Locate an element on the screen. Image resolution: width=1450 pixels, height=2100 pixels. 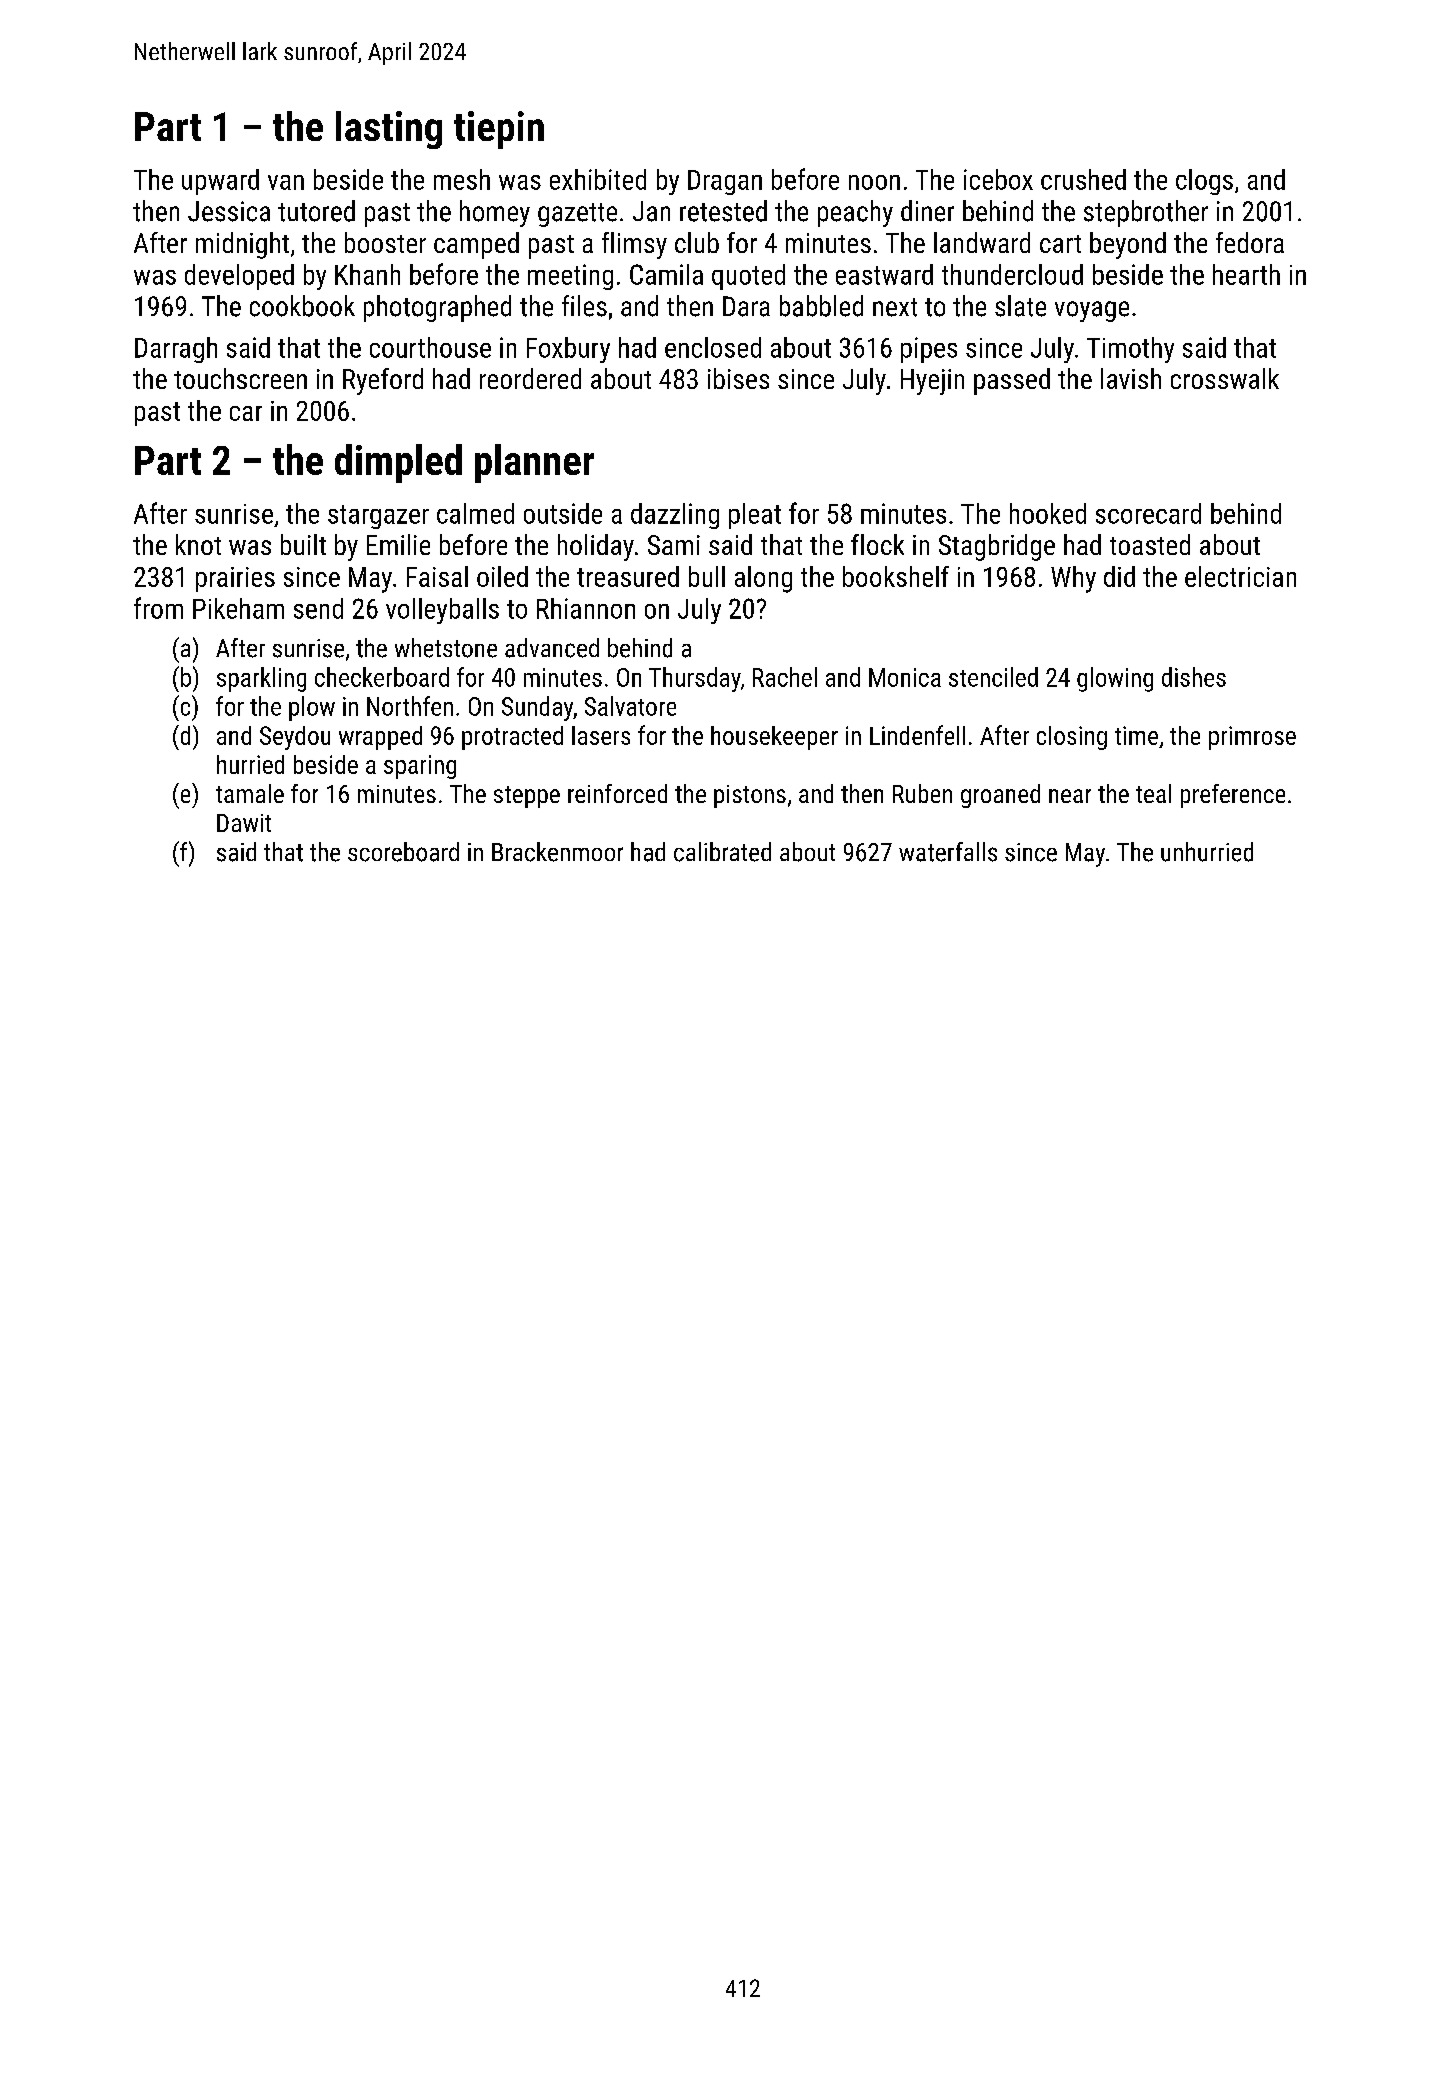
files is located at coordinates (584, 306).
